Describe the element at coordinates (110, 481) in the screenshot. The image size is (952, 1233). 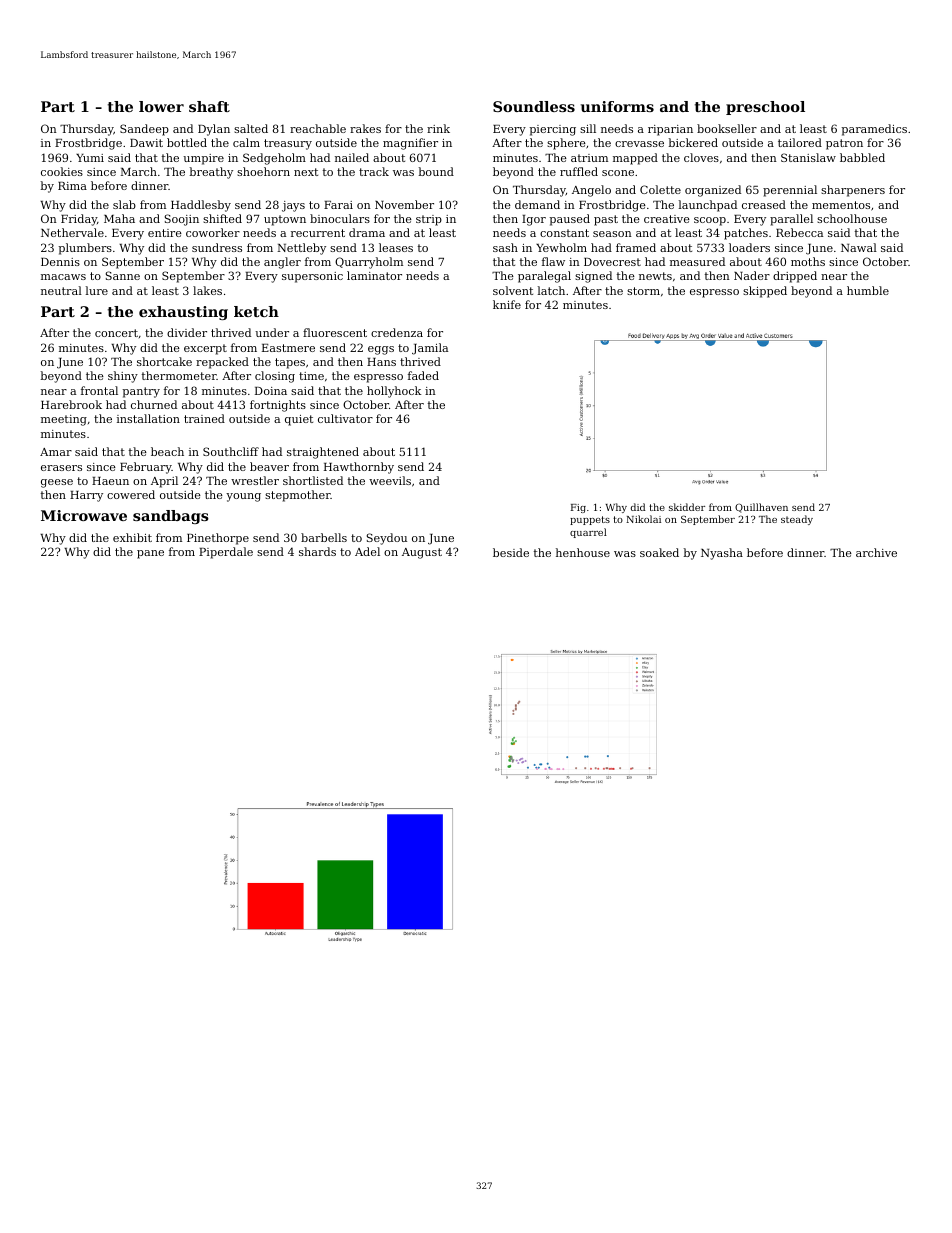
I see `Haeun` at that location.
